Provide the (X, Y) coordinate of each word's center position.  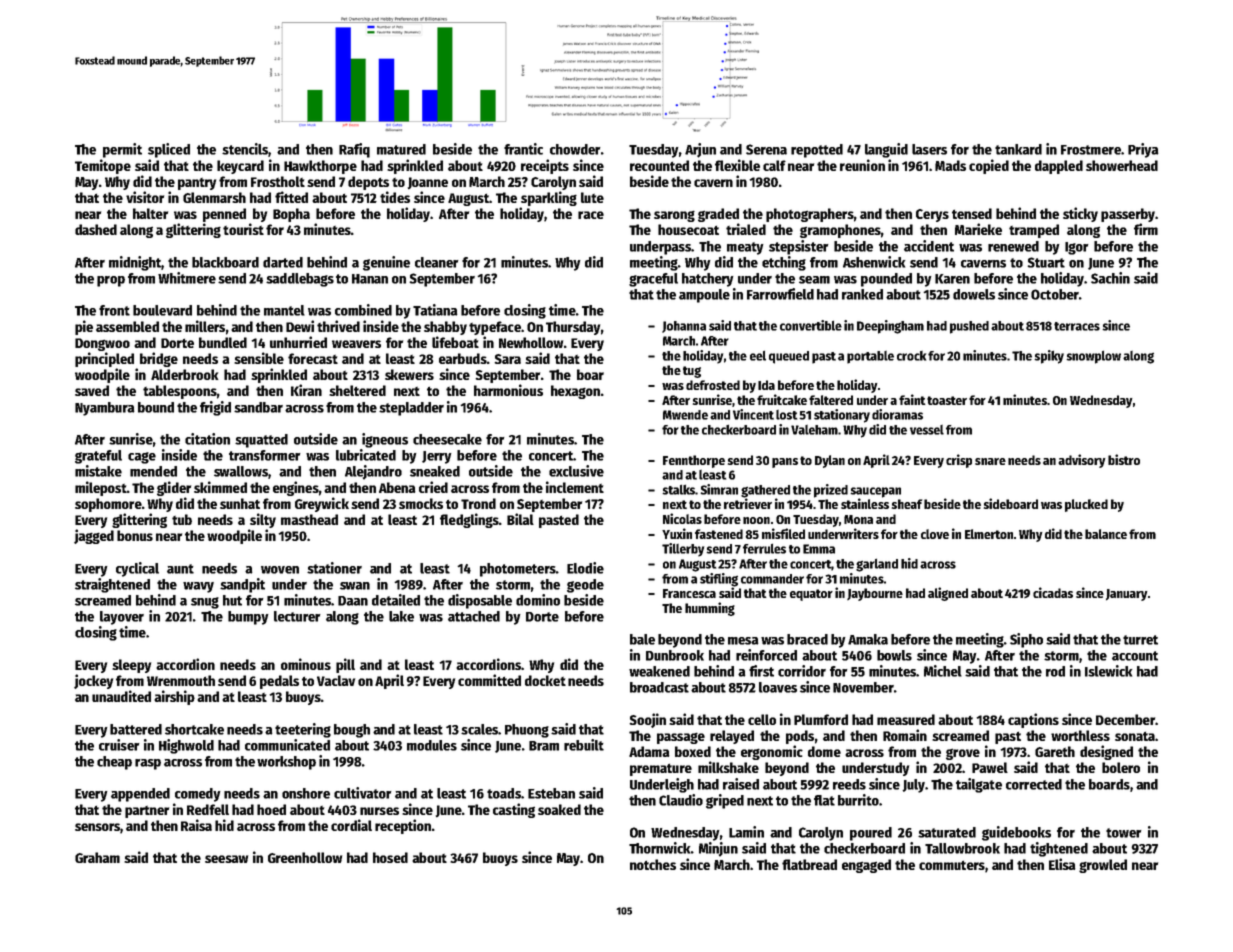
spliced (169, 150)
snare (990, 461)
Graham (97, 857)
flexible (737, 165)
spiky (1049, 357)
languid (886, 150)
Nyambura (105, 409)
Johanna (684, 327)
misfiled (783, 533)
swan (355, 586)
